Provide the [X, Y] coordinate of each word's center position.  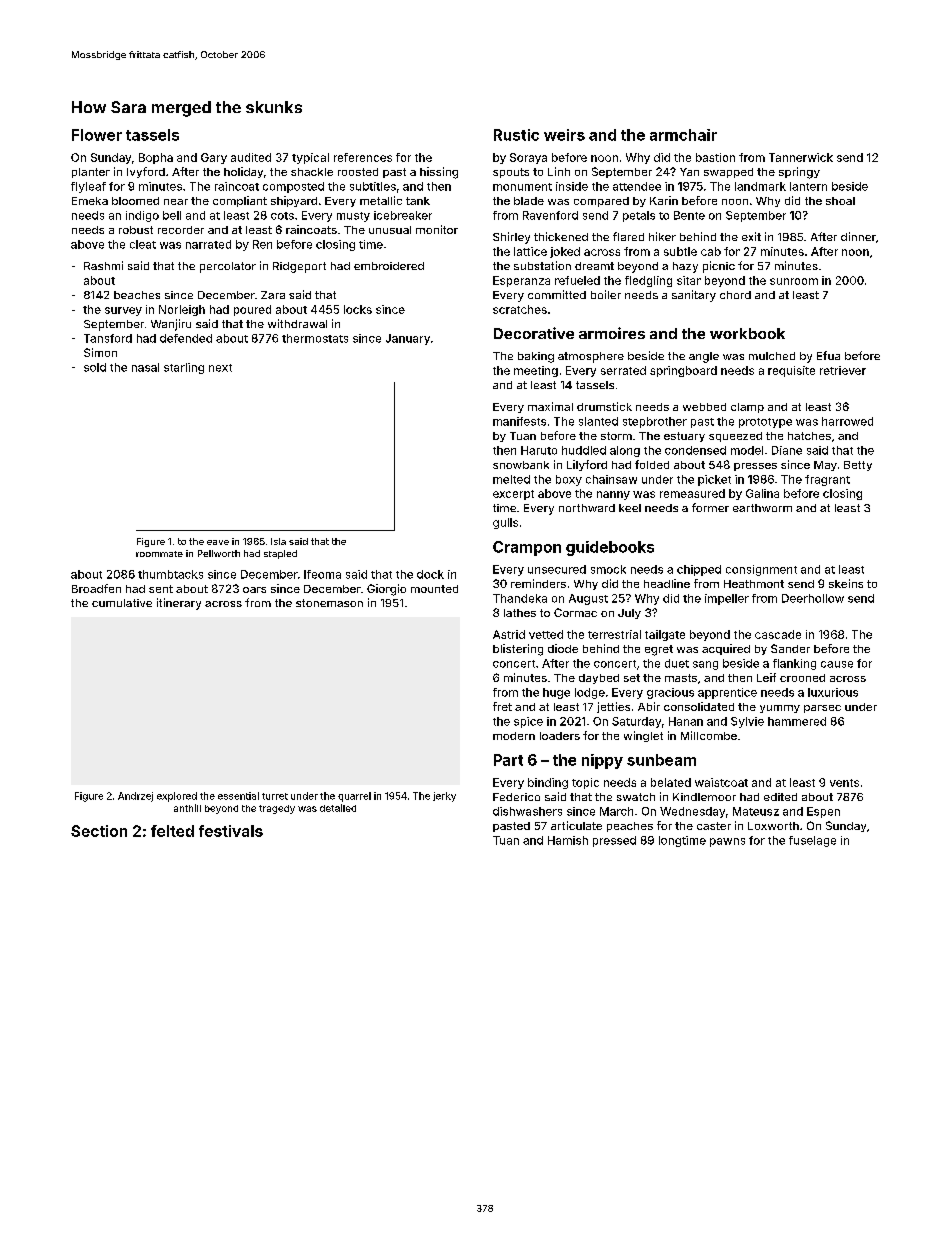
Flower [97, 135]
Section [99, 831]
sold [95, 367]
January [408, 339]
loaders [560, 736]
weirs [564, 135]
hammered [797, 721]
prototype [765, 423]
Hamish [568, 840]
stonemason [329, 603]
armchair [683, 135]
